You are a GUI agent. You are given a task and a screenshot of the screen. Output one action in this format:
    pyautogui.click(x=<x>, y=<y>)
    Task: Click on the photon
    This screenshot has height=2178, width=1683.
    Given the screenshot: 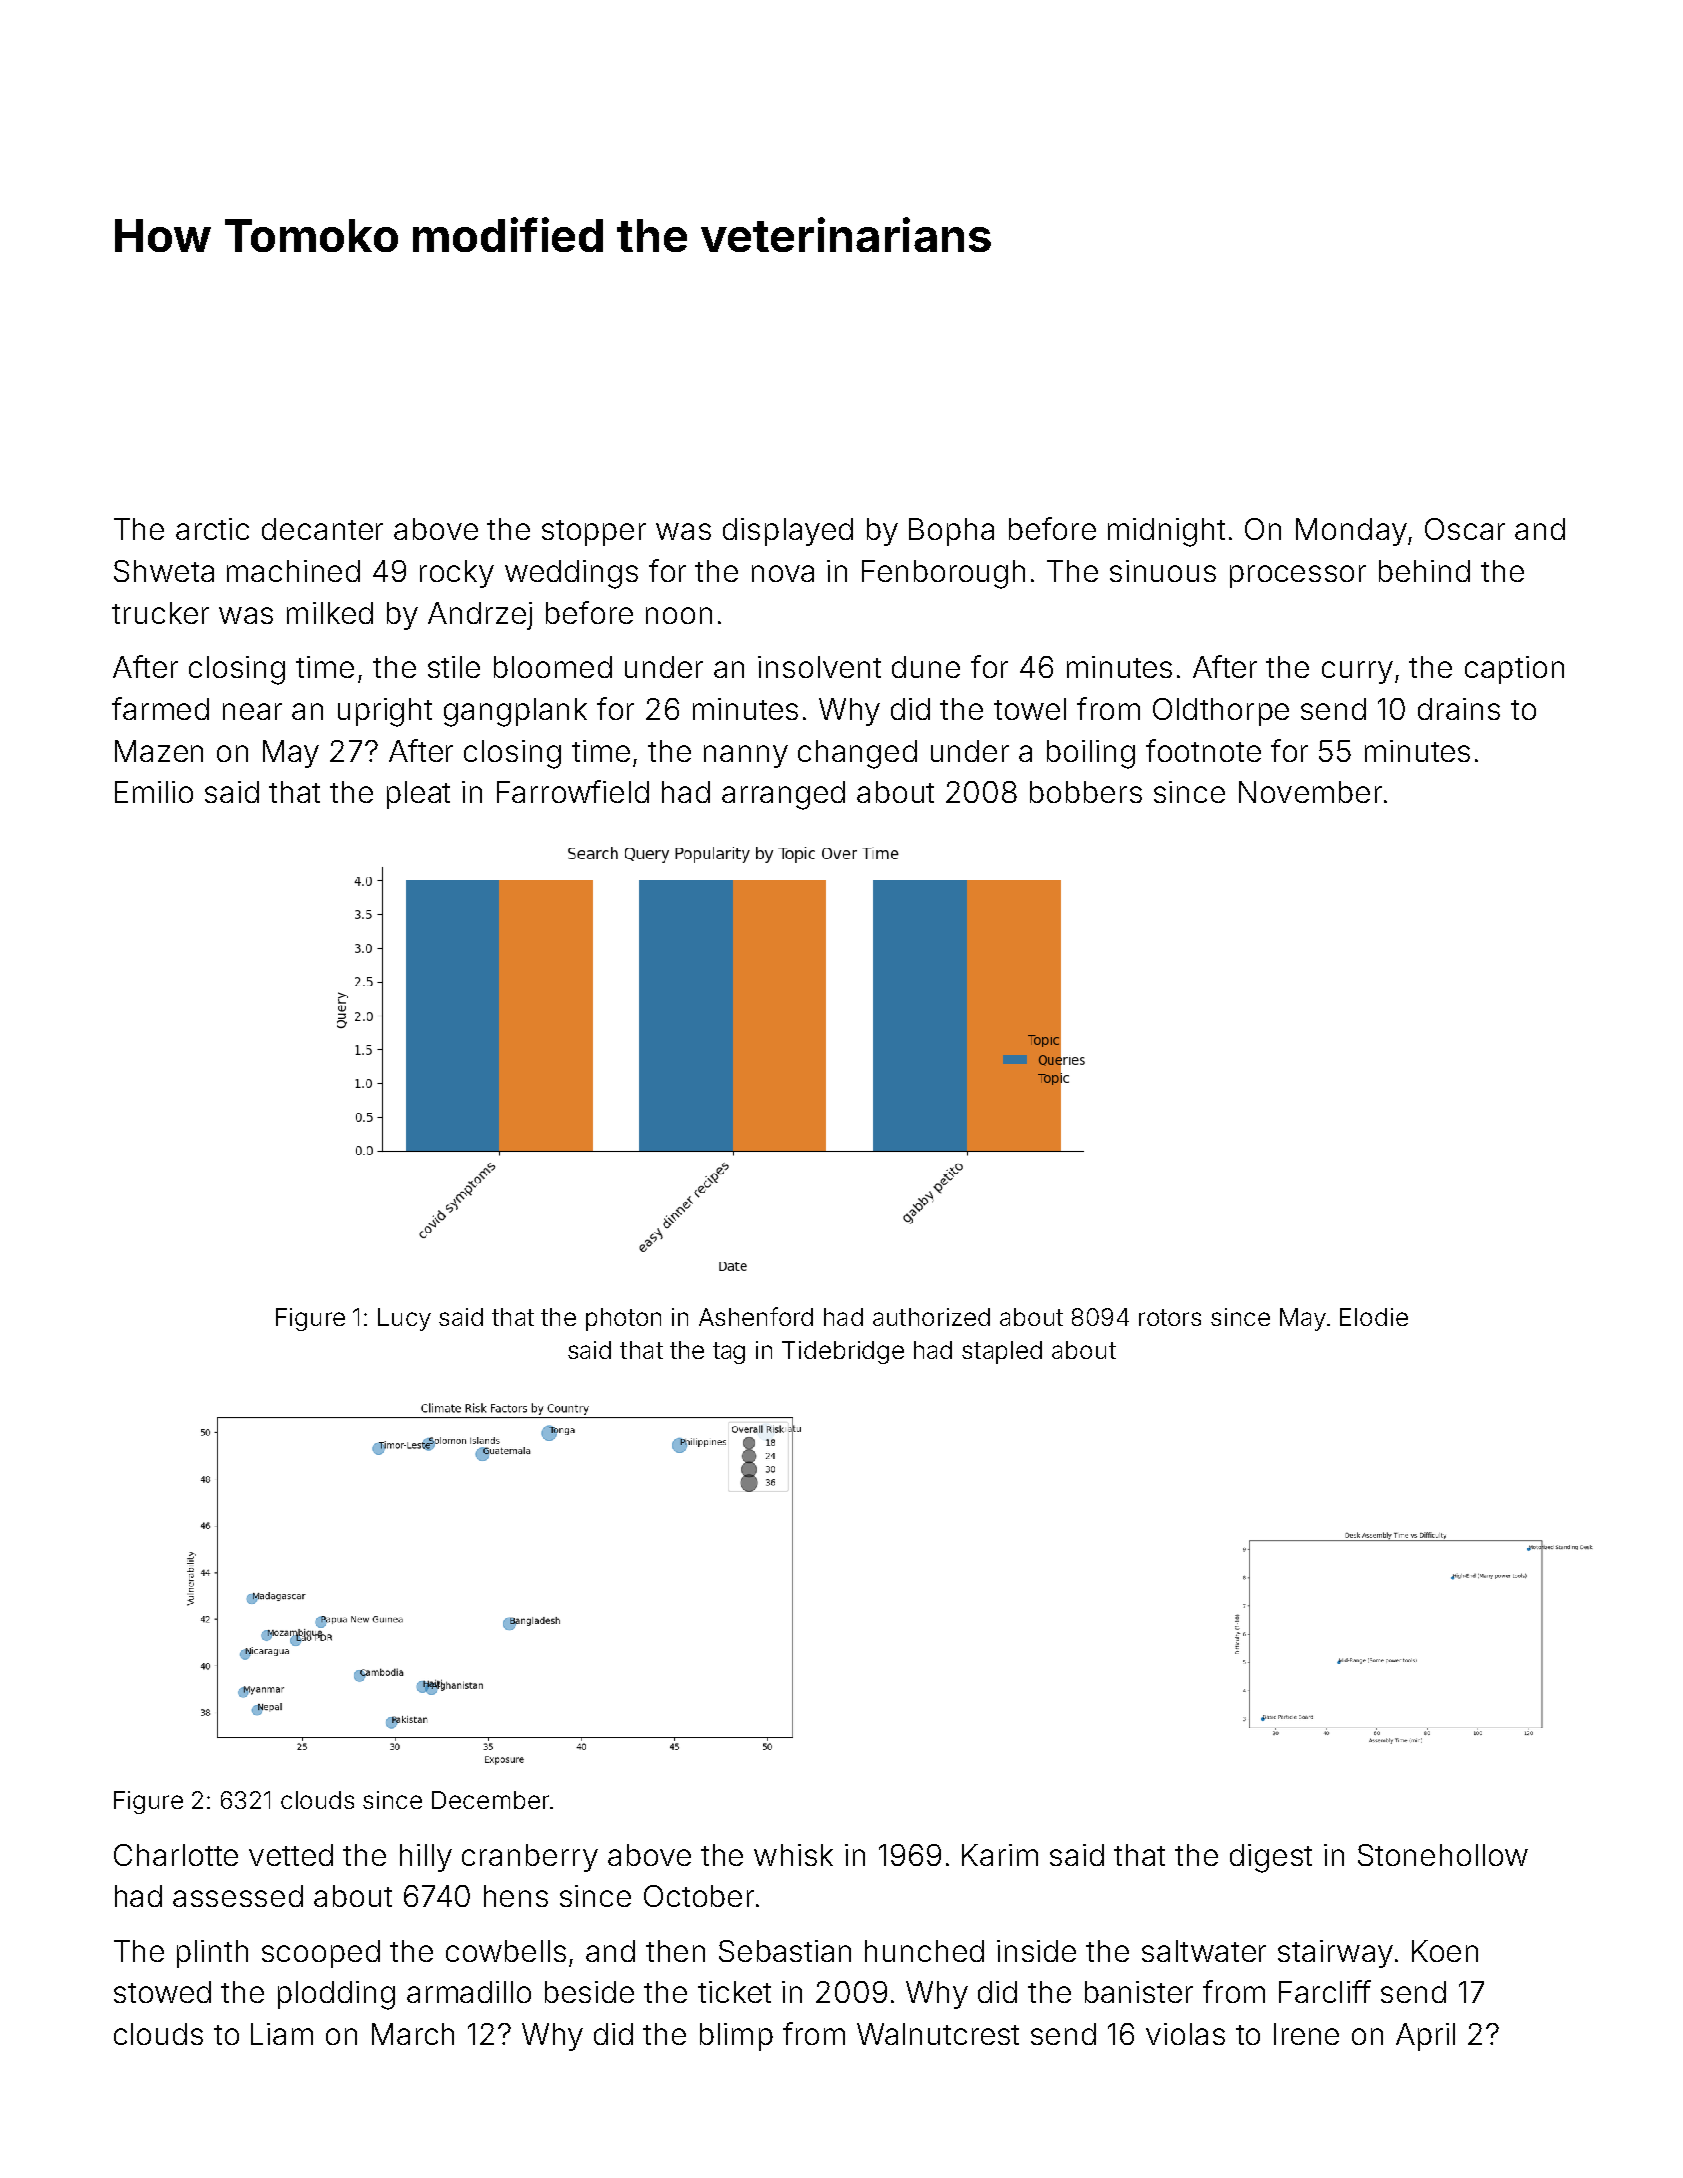 What is the action you would take?
    pyautogui.click(x=623, y=1319)
